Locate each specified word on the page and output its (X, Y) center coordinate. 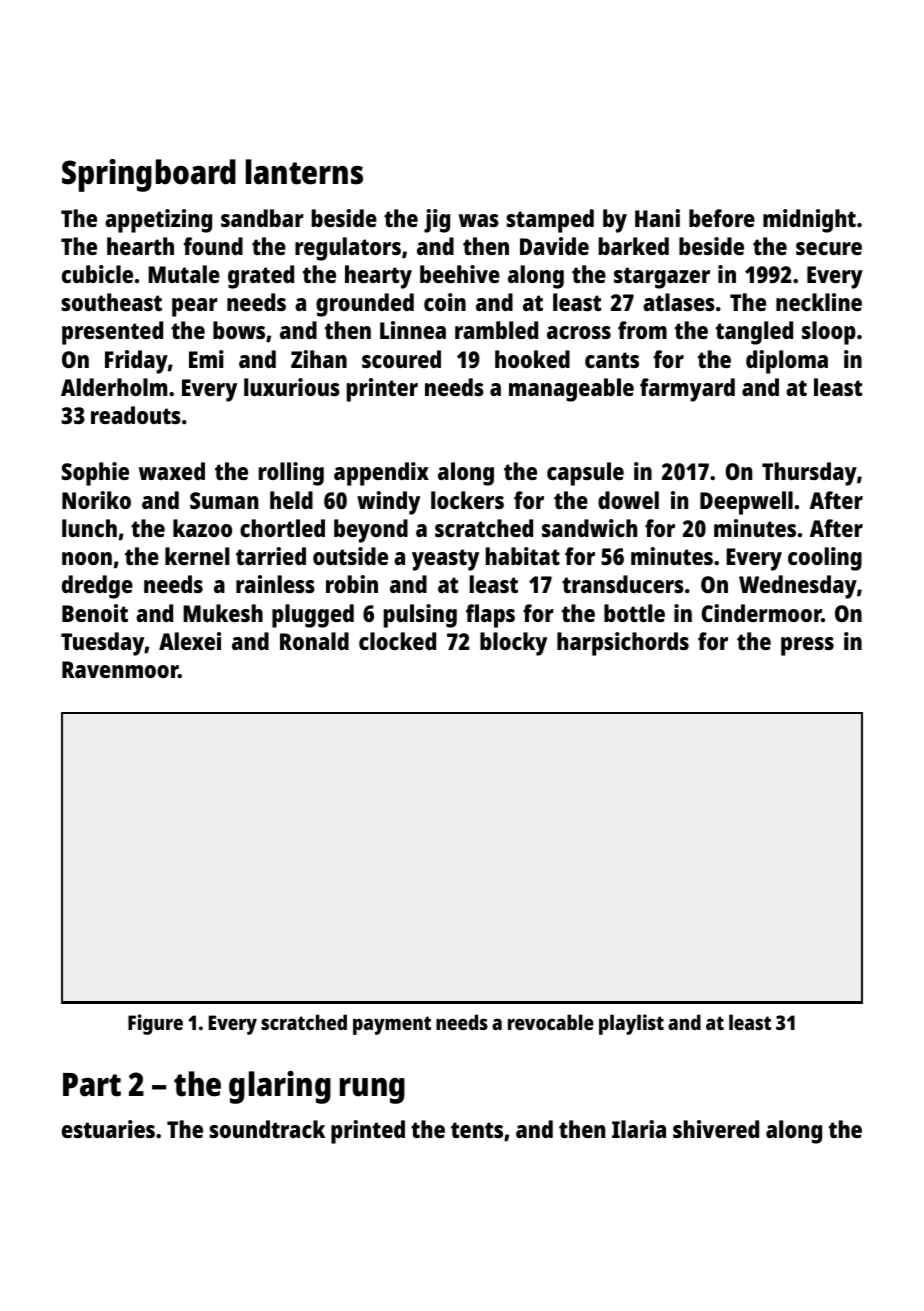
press (807, 646)
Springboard (149, 175)
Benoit (95, 613)
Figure (155, 1024)
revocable (551, 1022)
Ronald (314, 641)
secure (829, 248)
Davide (554, 246)
